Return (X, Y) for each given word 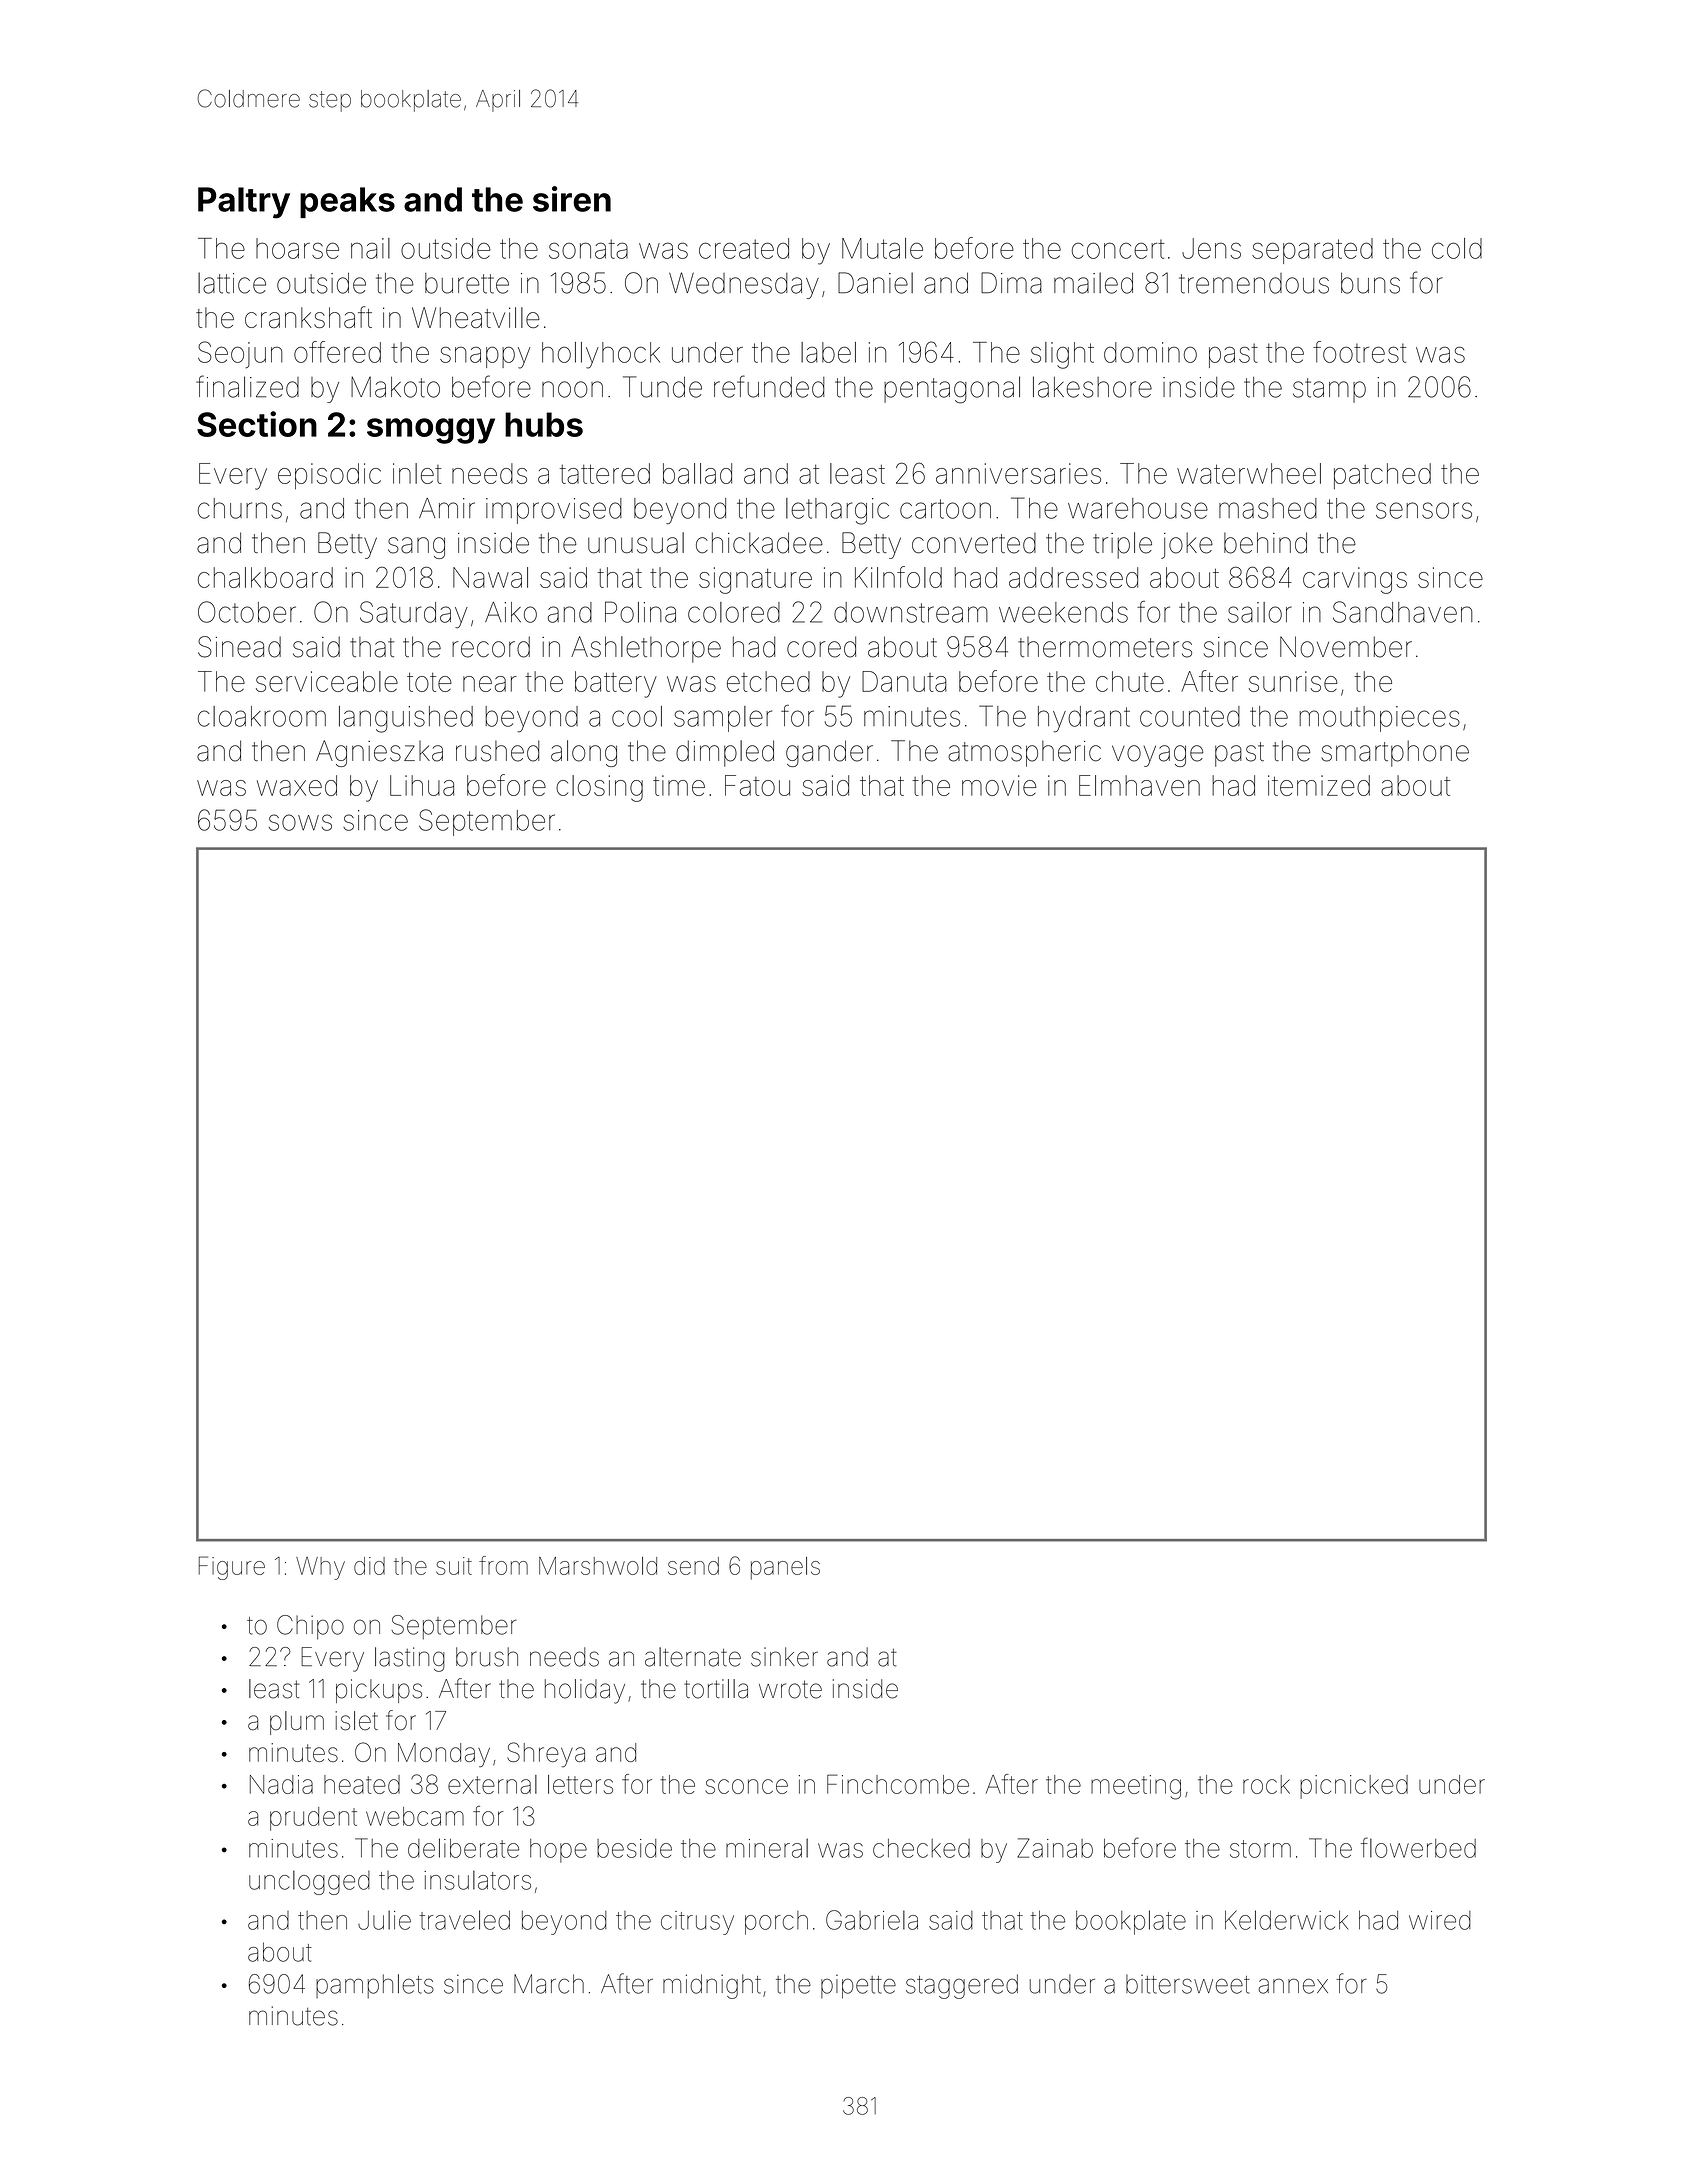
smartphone (1395, 753)
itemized (1319, 785)
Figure (232, 1568)
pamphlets (375, 1986)
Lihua (422, 785)
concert (1118, 249)
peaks (347, 202)
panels (785, 1568)
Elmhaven (1139, 785)
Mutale (882, 248)
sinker (784, 1657)
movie (999, 785)
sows (300, 822)
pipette (858, 1987)
